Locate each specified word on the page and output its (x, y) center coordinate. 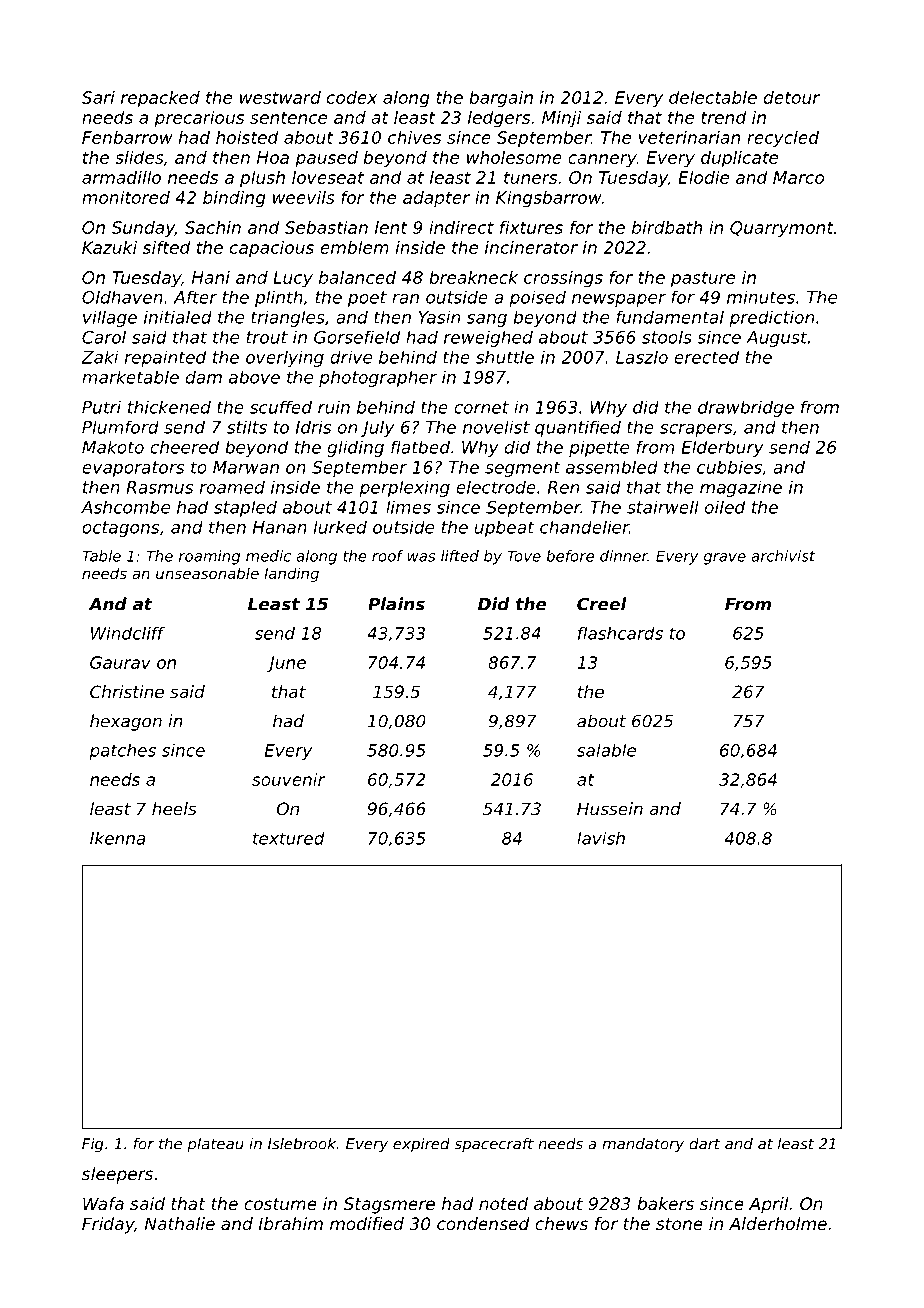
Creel (601, 604)
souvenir (288, 779)
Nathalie (180, 1223)
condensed (483, 1223)
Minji (561, 119)
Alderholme (778, 1223)
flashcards (620, 633)
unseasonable (207, 573)
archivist (783, 556)
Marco (798, 177)
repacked (160, 99)
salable (606, 750)
